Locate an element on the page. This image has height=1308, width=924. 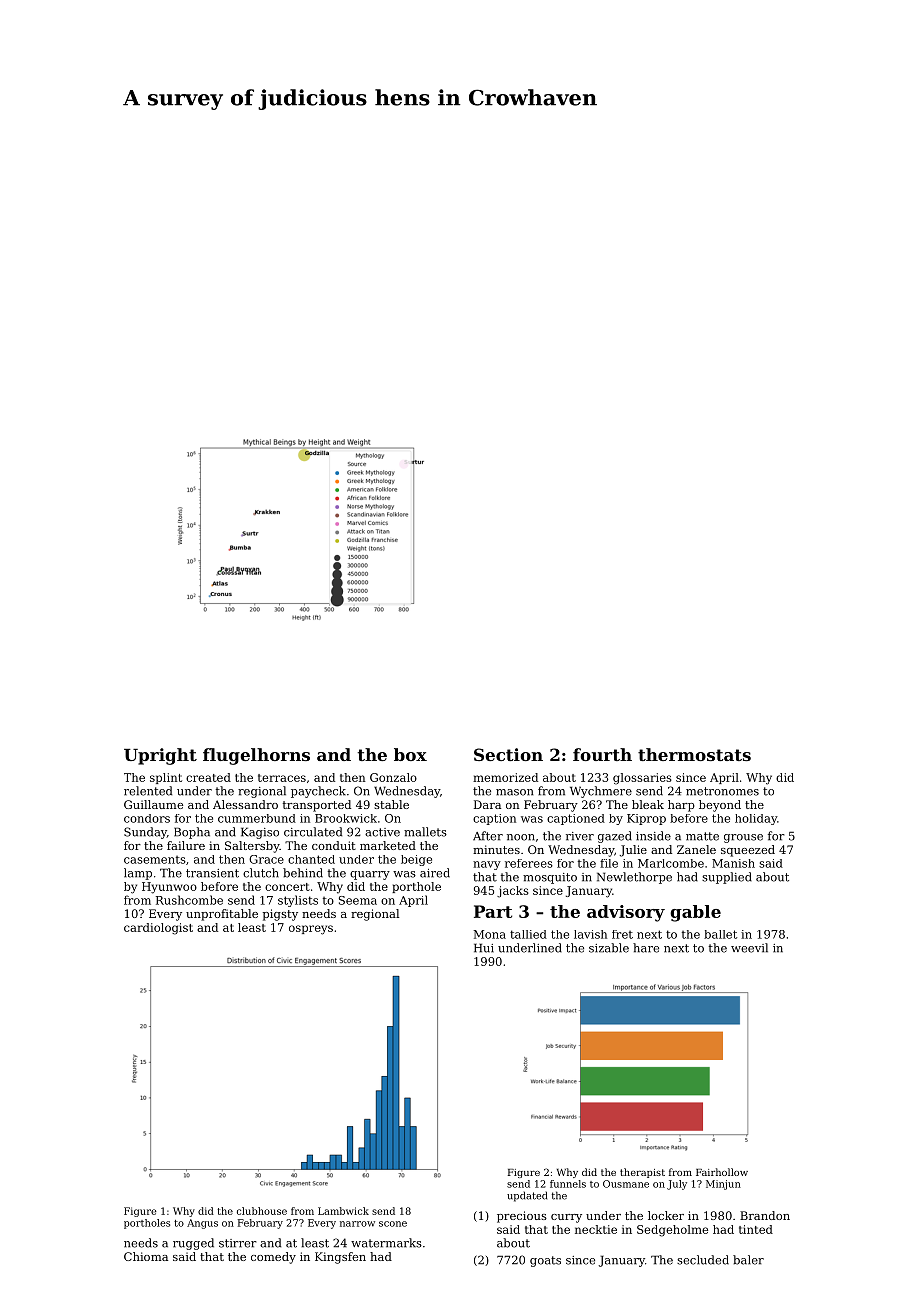
tinted is located at coordinates (756, 1229).
